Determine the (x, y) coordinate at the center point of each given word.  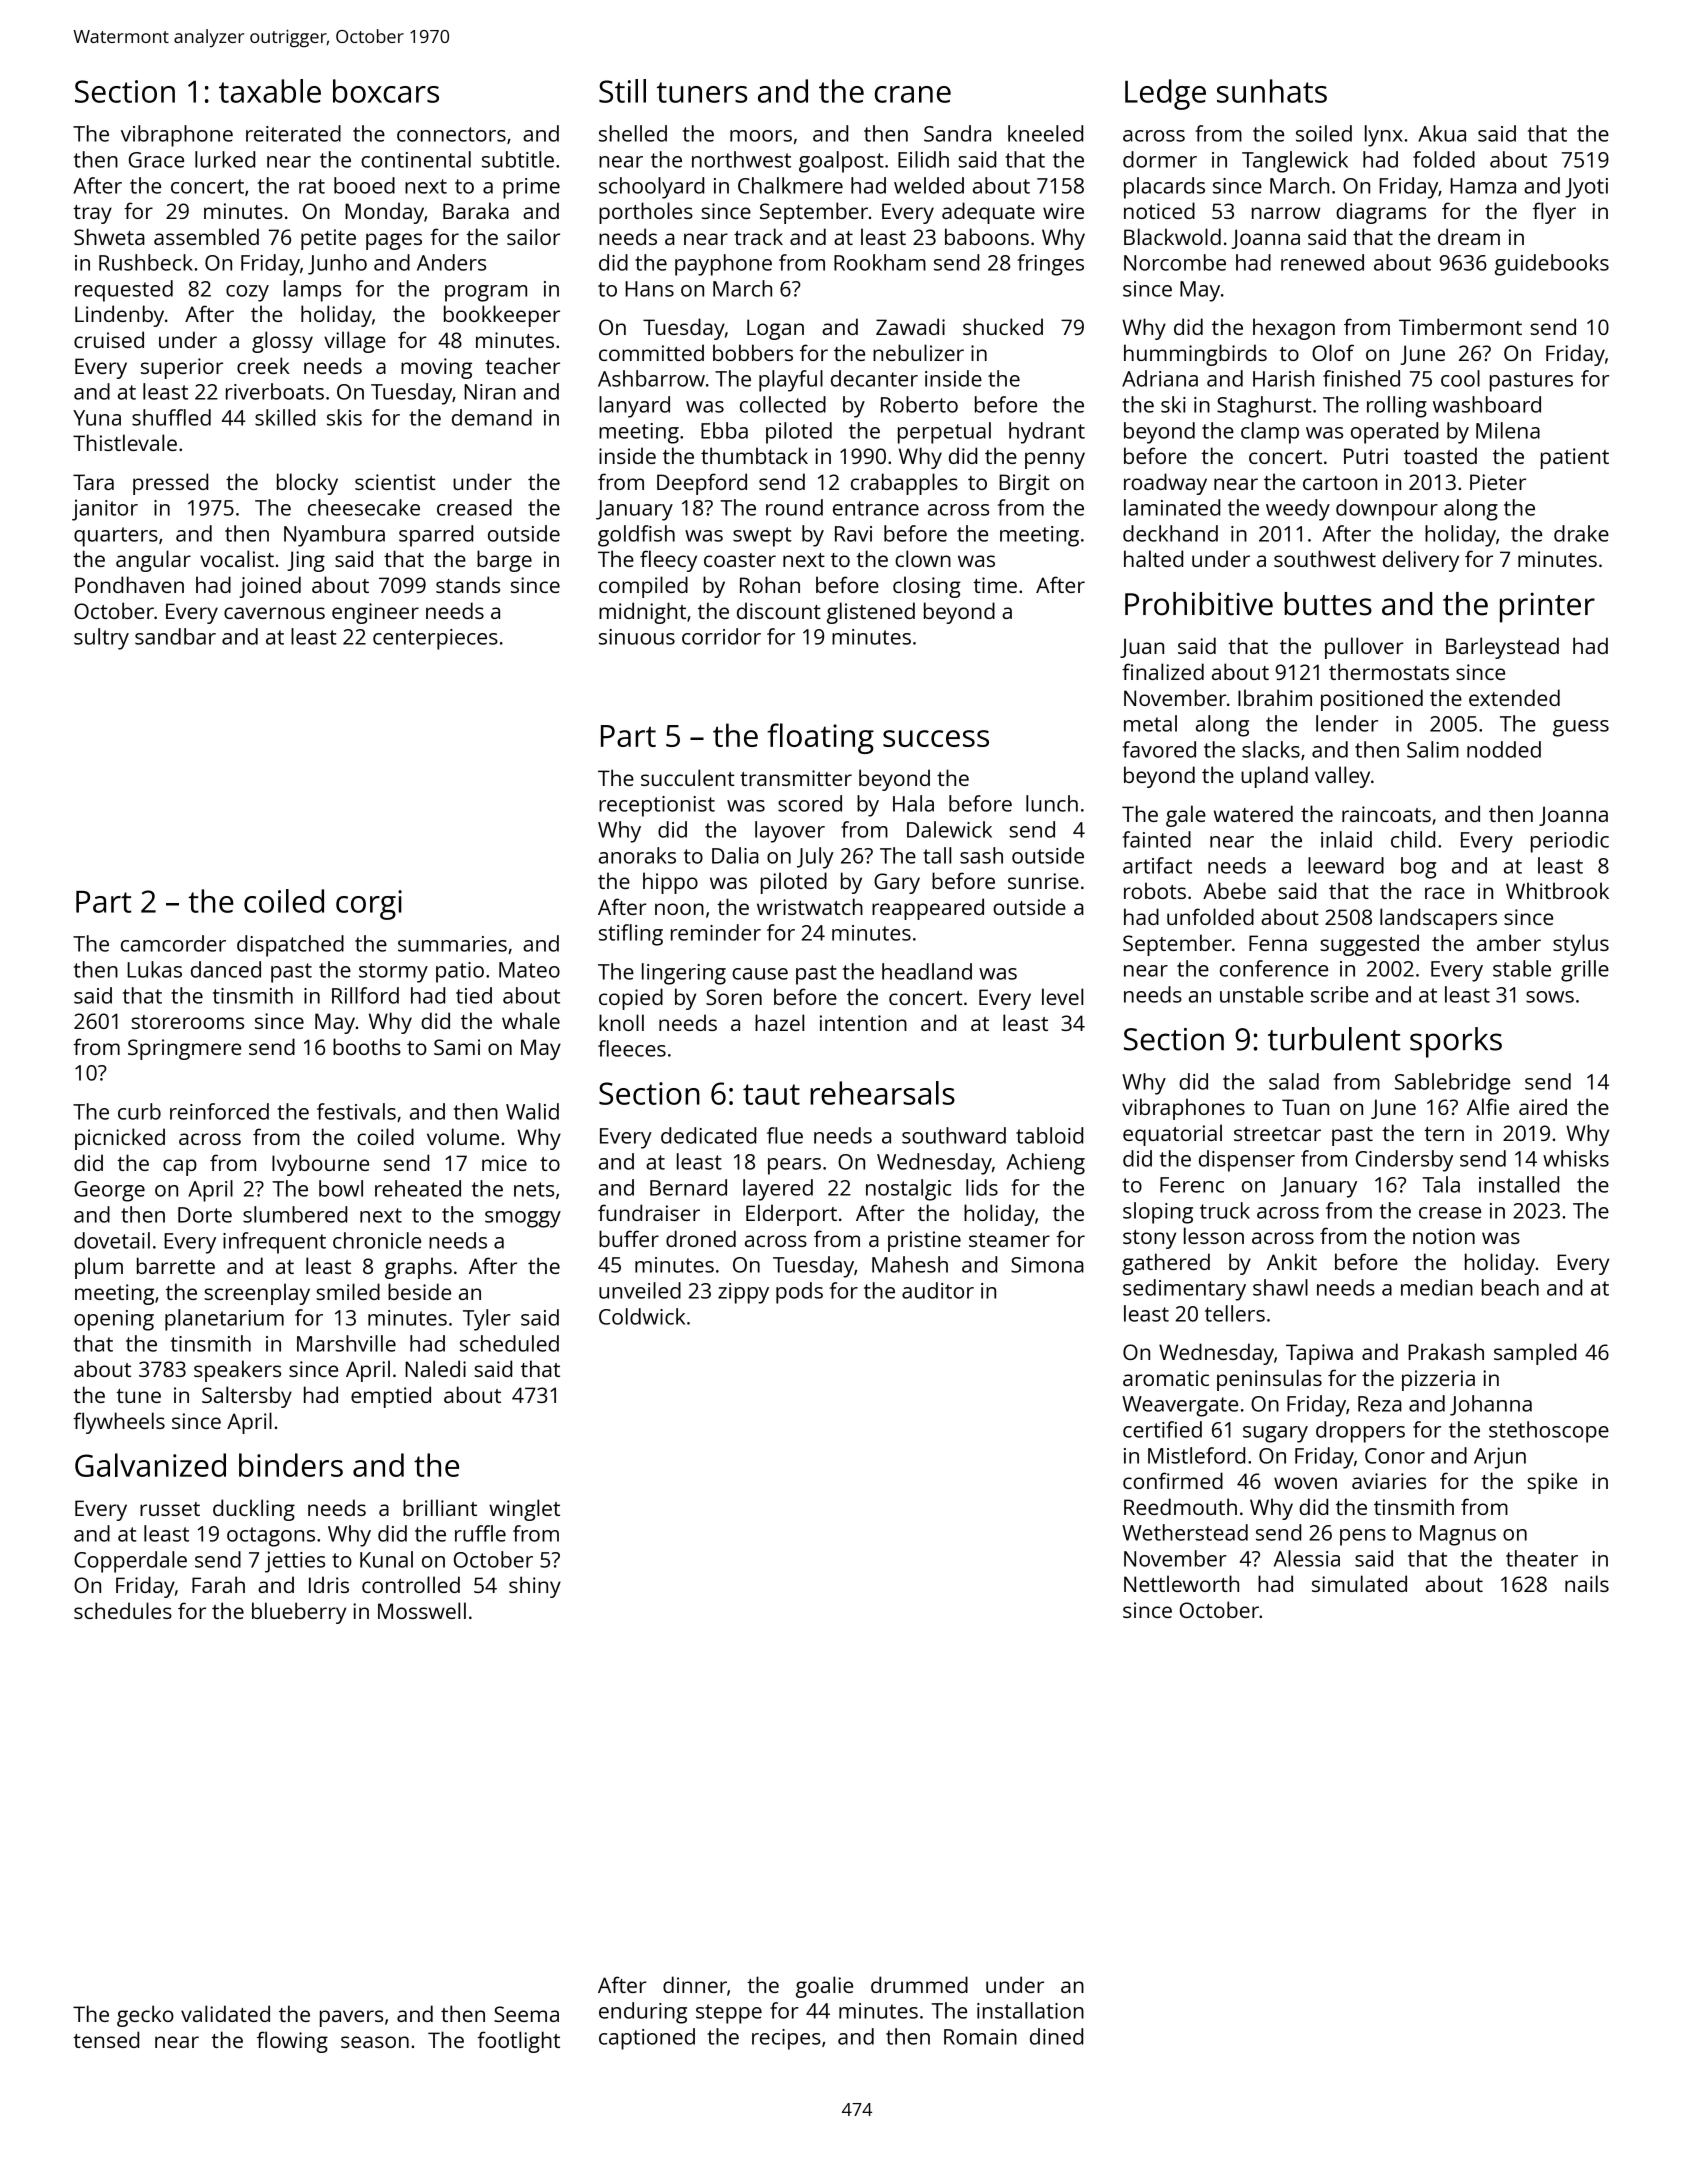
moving (436, 368)
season (375, 2042)
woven (1305, 1483)
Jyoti (1586, 188)
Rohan (770, 584)
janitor (105, 510)
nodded (1504, 749)
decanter (874, 378)
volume (463, 1136)
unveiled (640, 1290)
